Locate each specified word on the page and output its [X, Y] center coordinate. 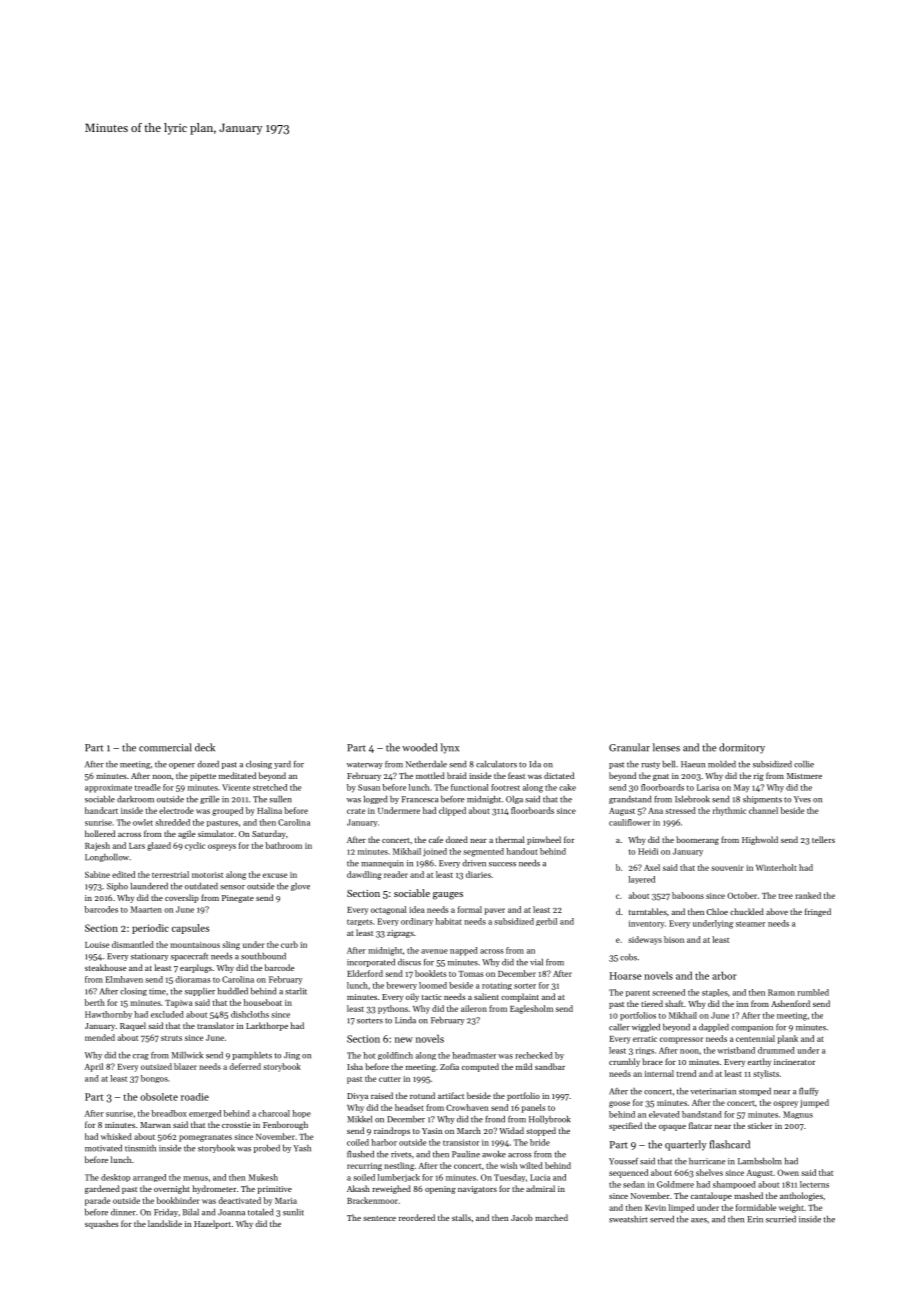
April [94, 1067]
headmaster [474, 1055]
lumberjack [399, 1178]
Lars [137, 846]
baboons [688, 895]
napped [464, 951]
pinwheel [544, 840]
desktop [115, 1178]
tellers [823, 839]
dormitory [742, 748]
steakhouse [106, 967]
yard [282, 765]
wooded [419, 747]
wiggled [646, 1028]
